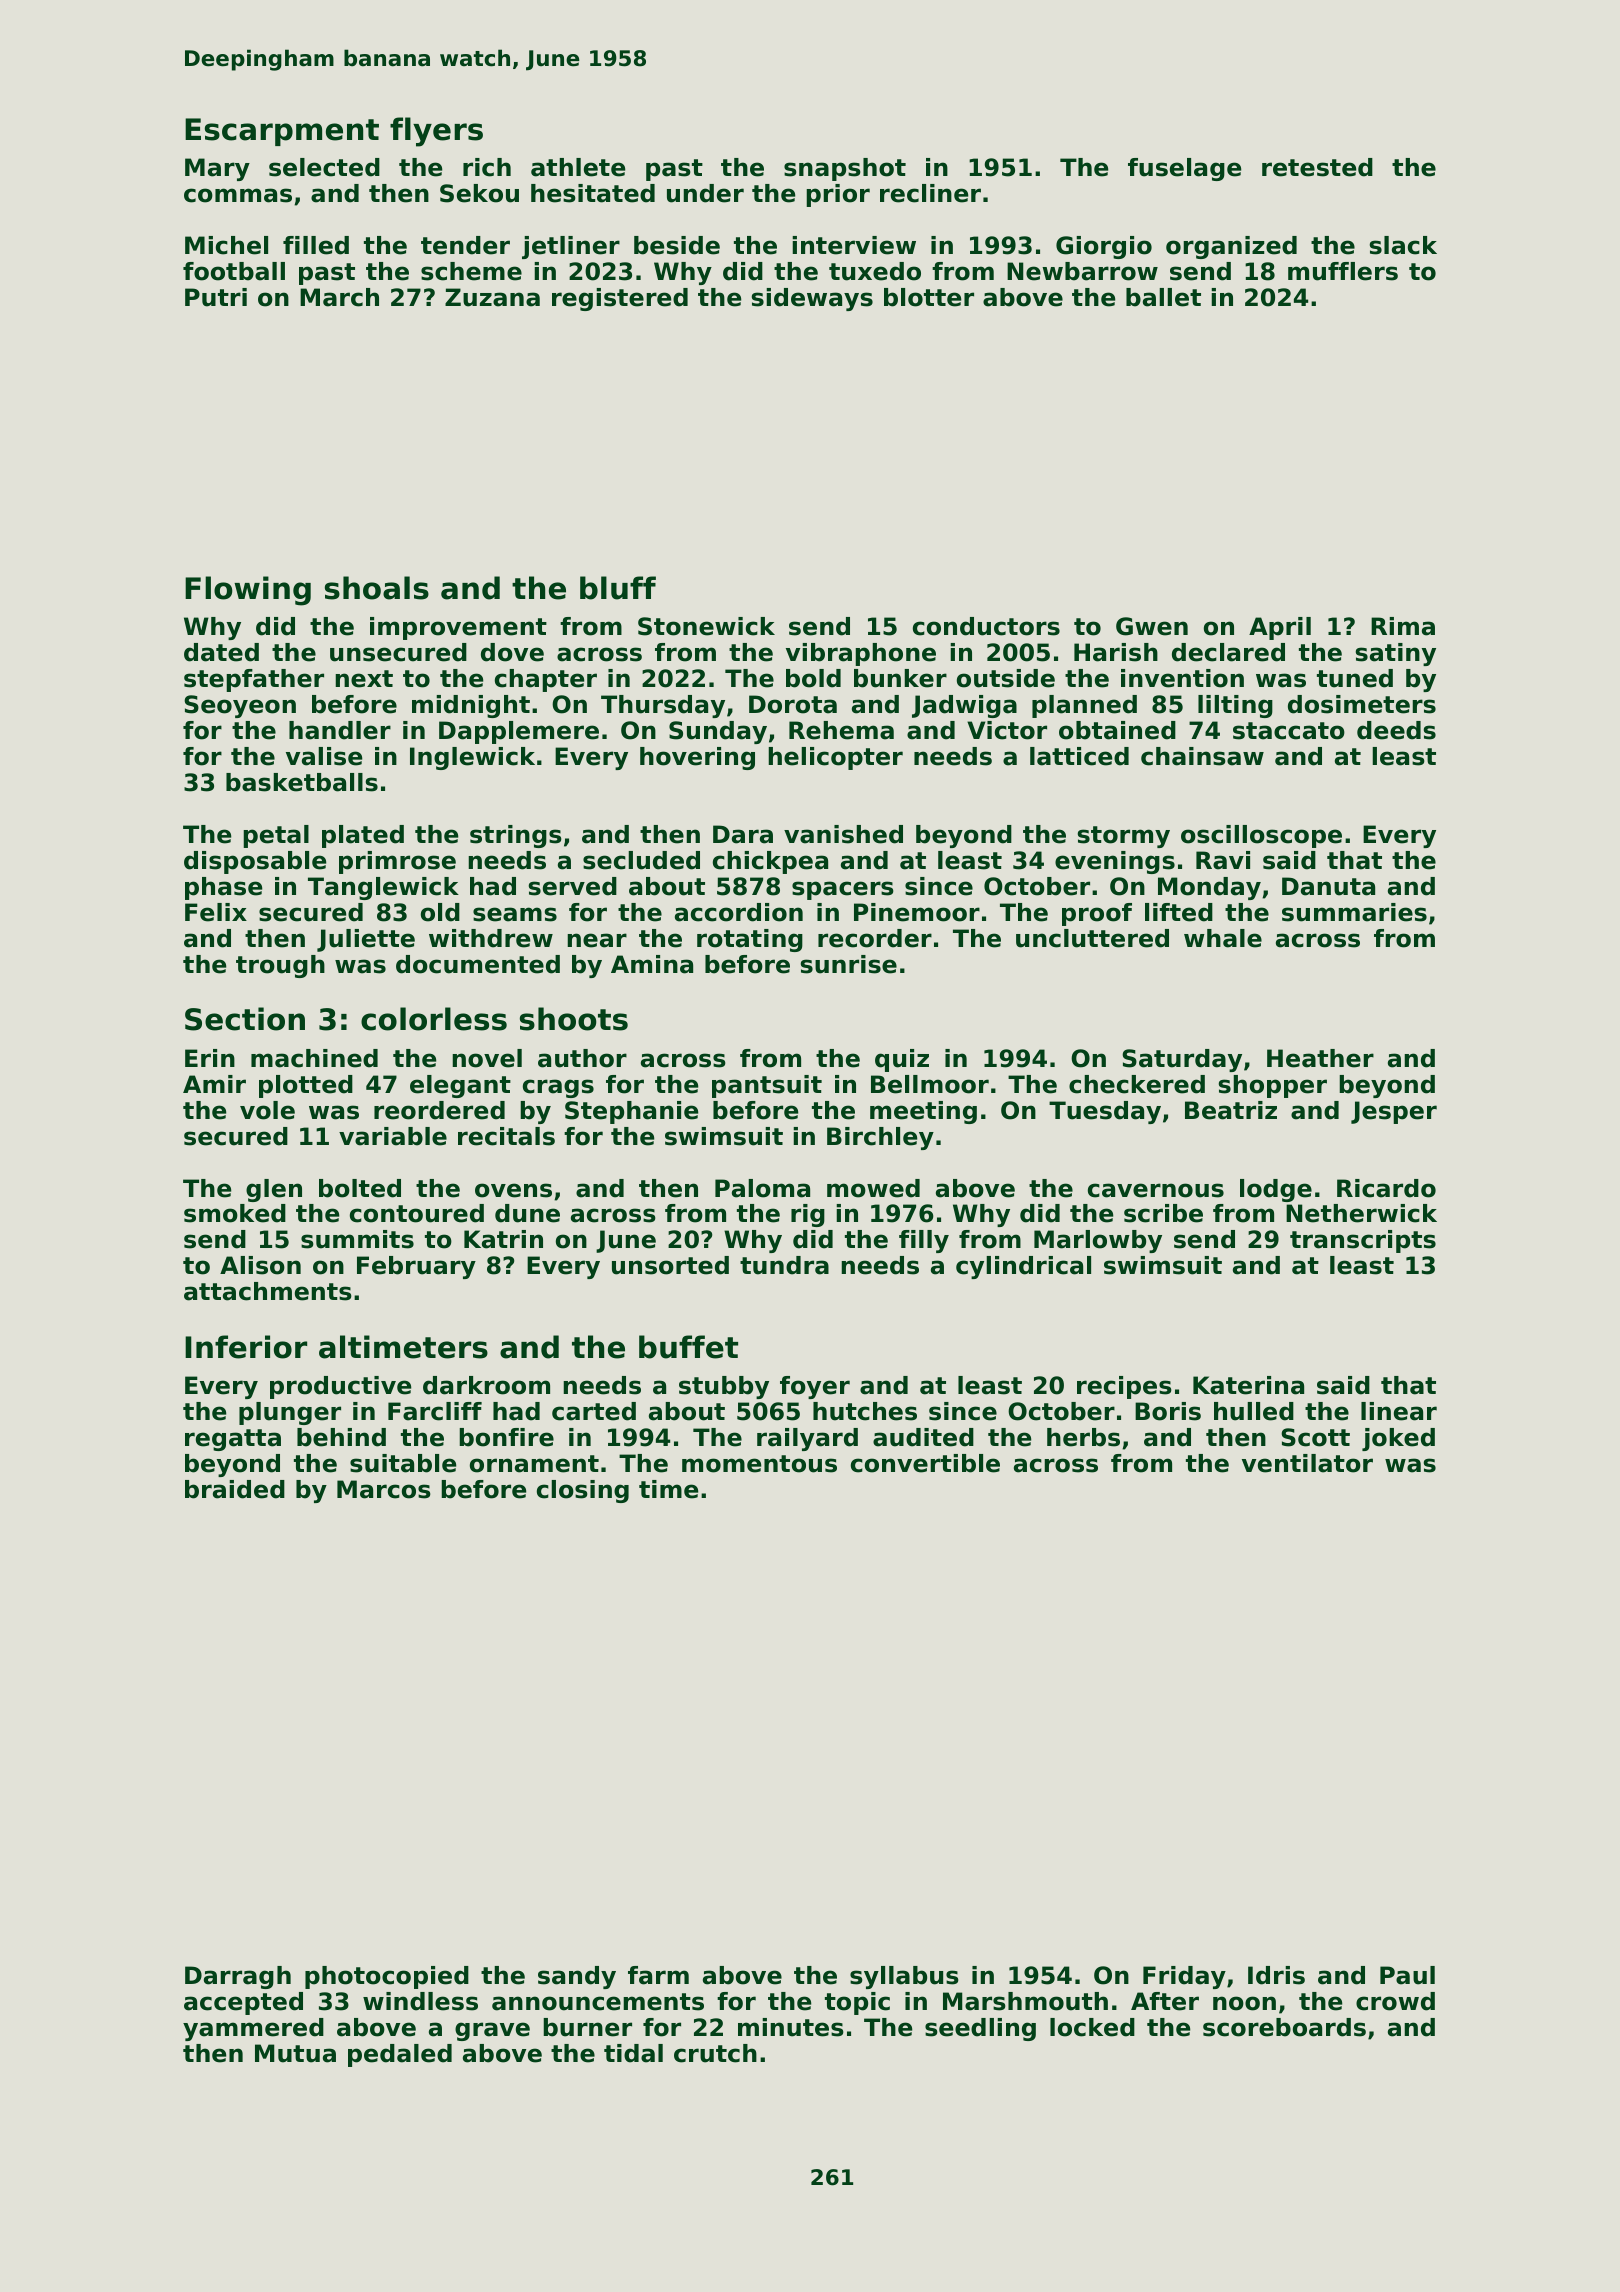  Describe the element at coordinates (1023, 1267) in the screenshot. I see `cylindrical` at that location.
